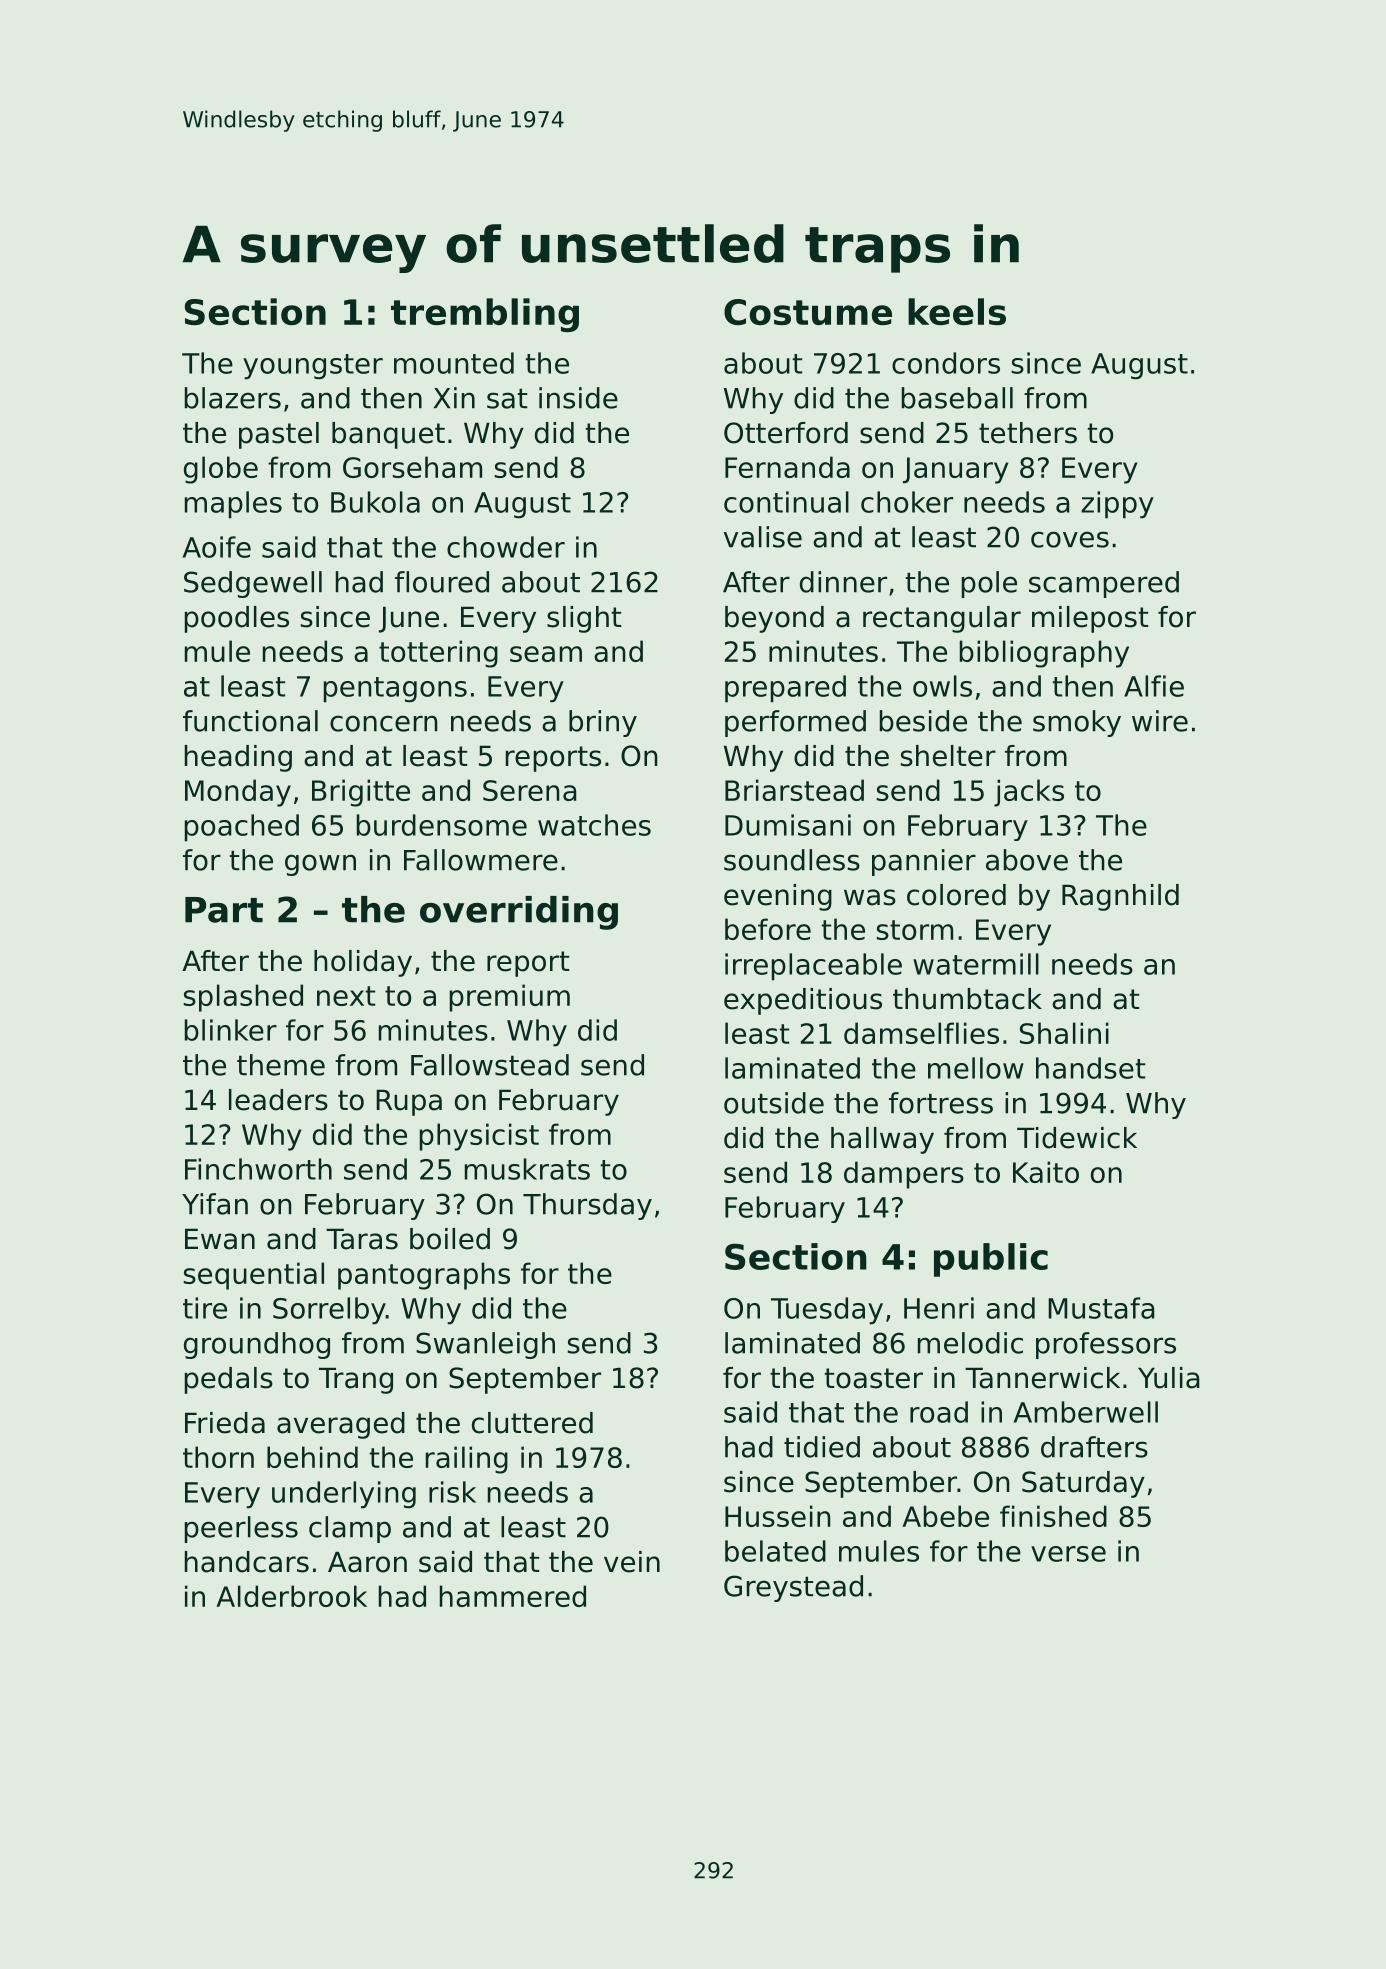  I want to click on Otterford, so click(786, 433).
